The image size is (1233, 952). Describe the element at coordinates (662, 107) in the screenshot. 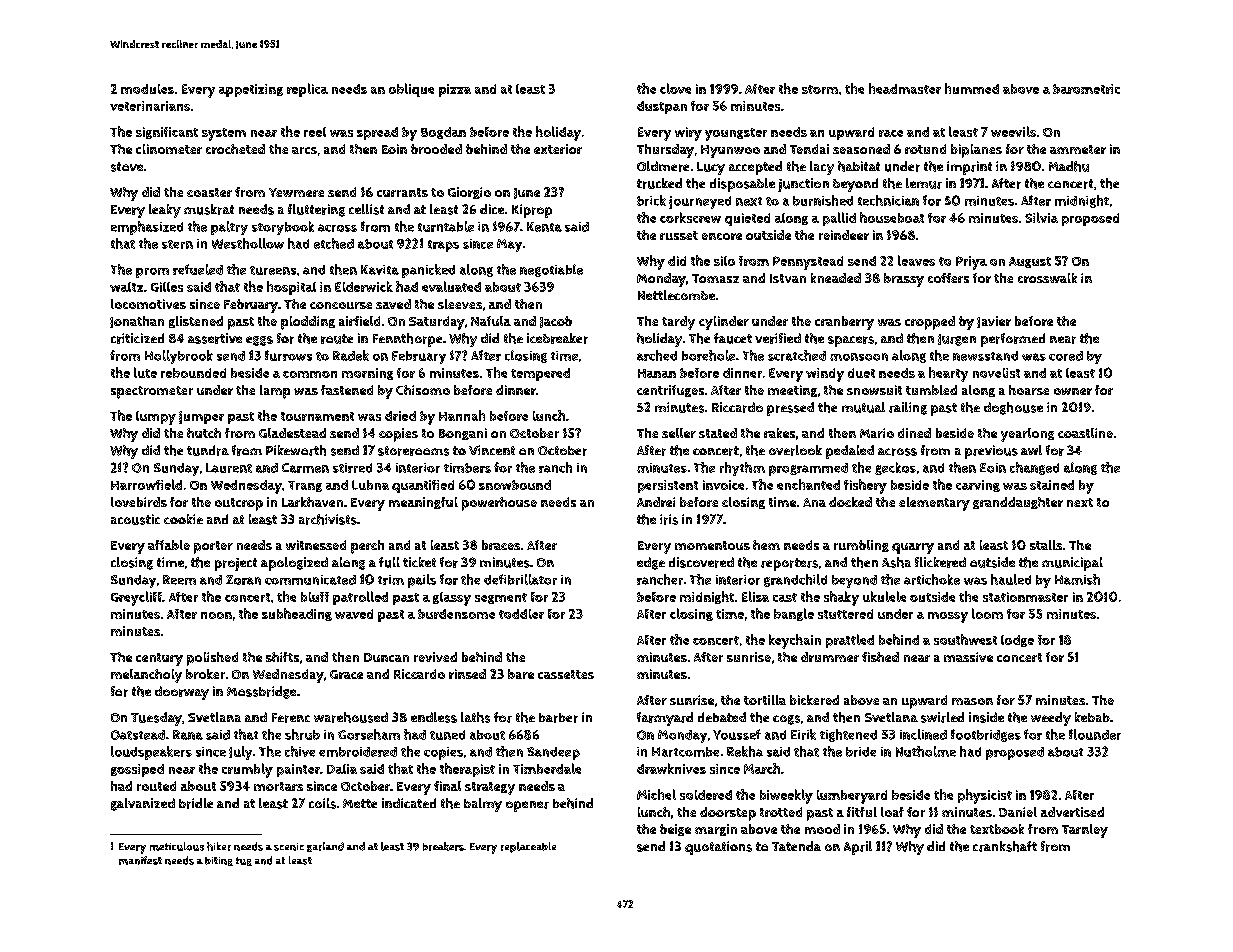

I see `dustpan` at that location.
